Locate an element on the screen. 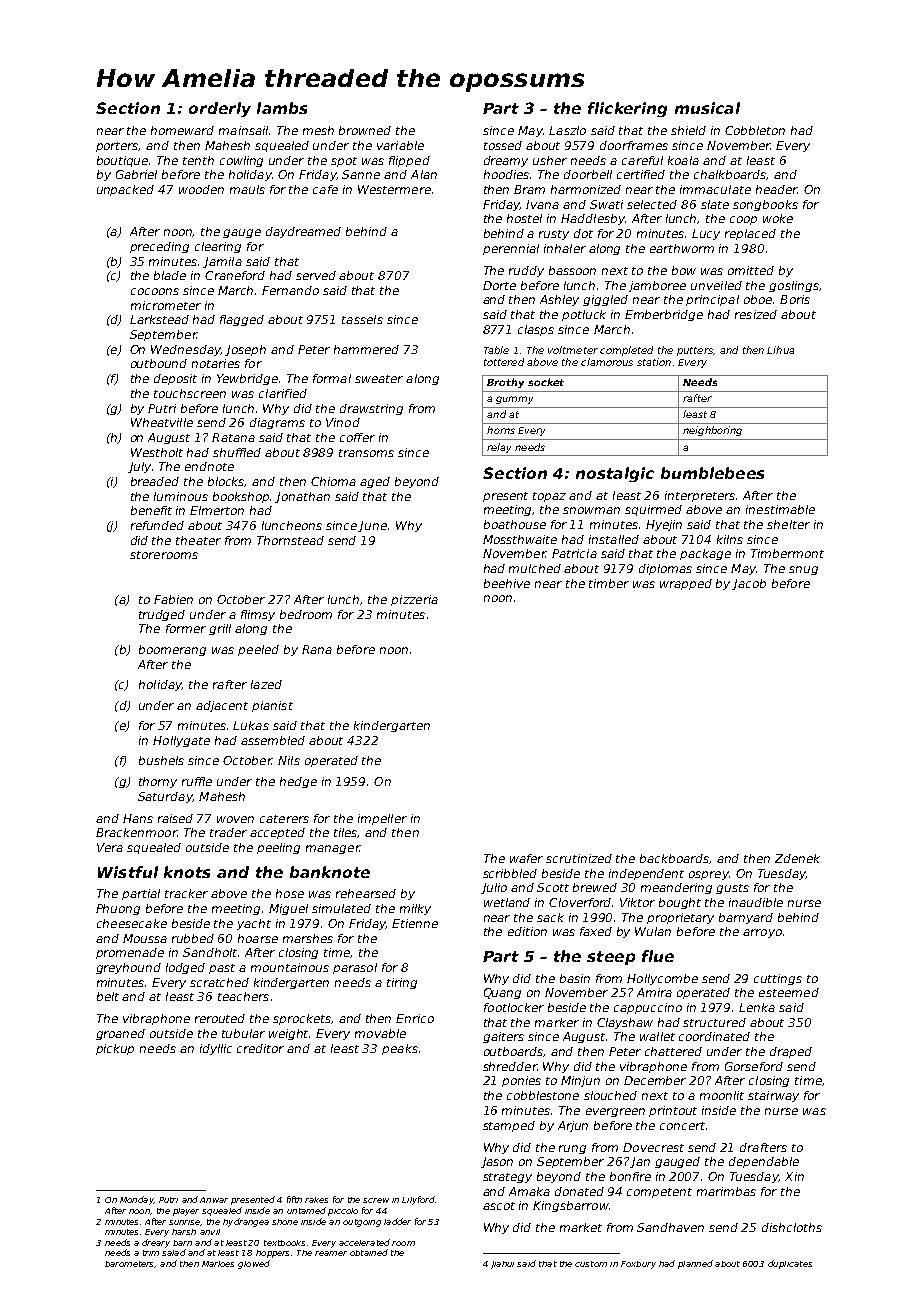 The width and height of the screenshot is (924, 1308). simulated is located at coordinates (341, 908).
